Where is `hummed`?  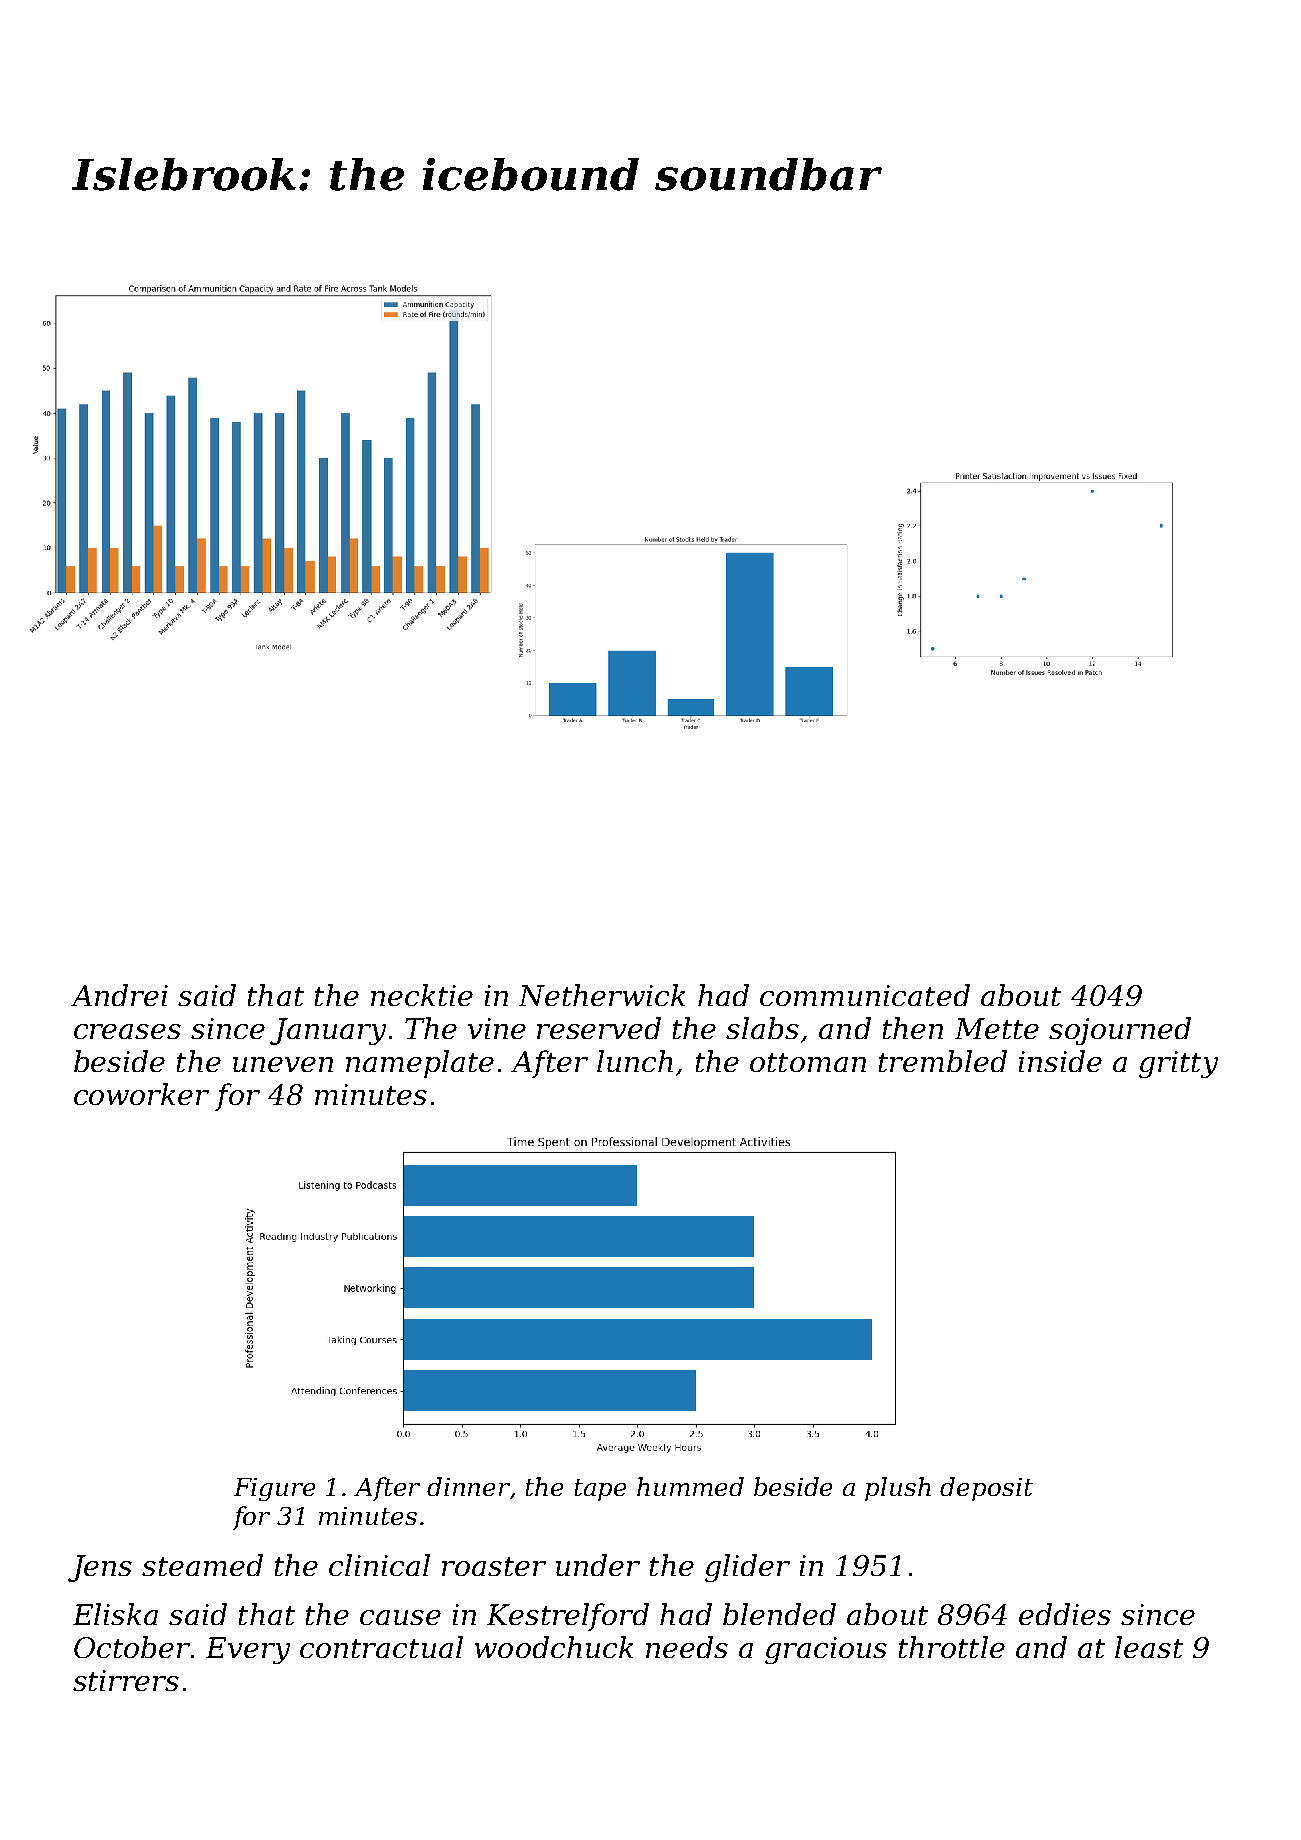 hummed is located at coordinates (690, 1486).
